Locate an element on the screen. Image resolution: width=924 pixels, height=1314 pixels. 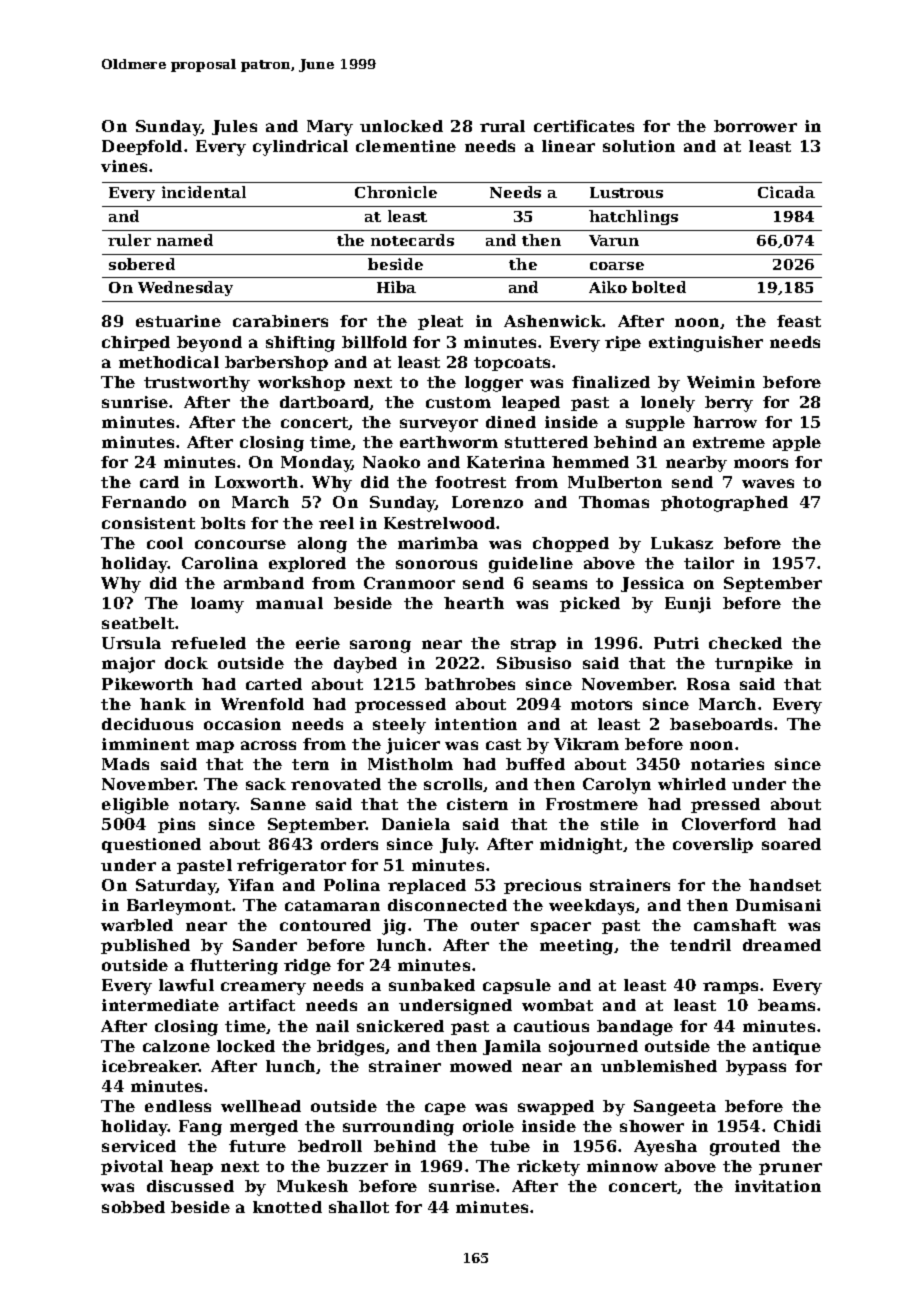
rickety is located at coordinates (548, 1168).
